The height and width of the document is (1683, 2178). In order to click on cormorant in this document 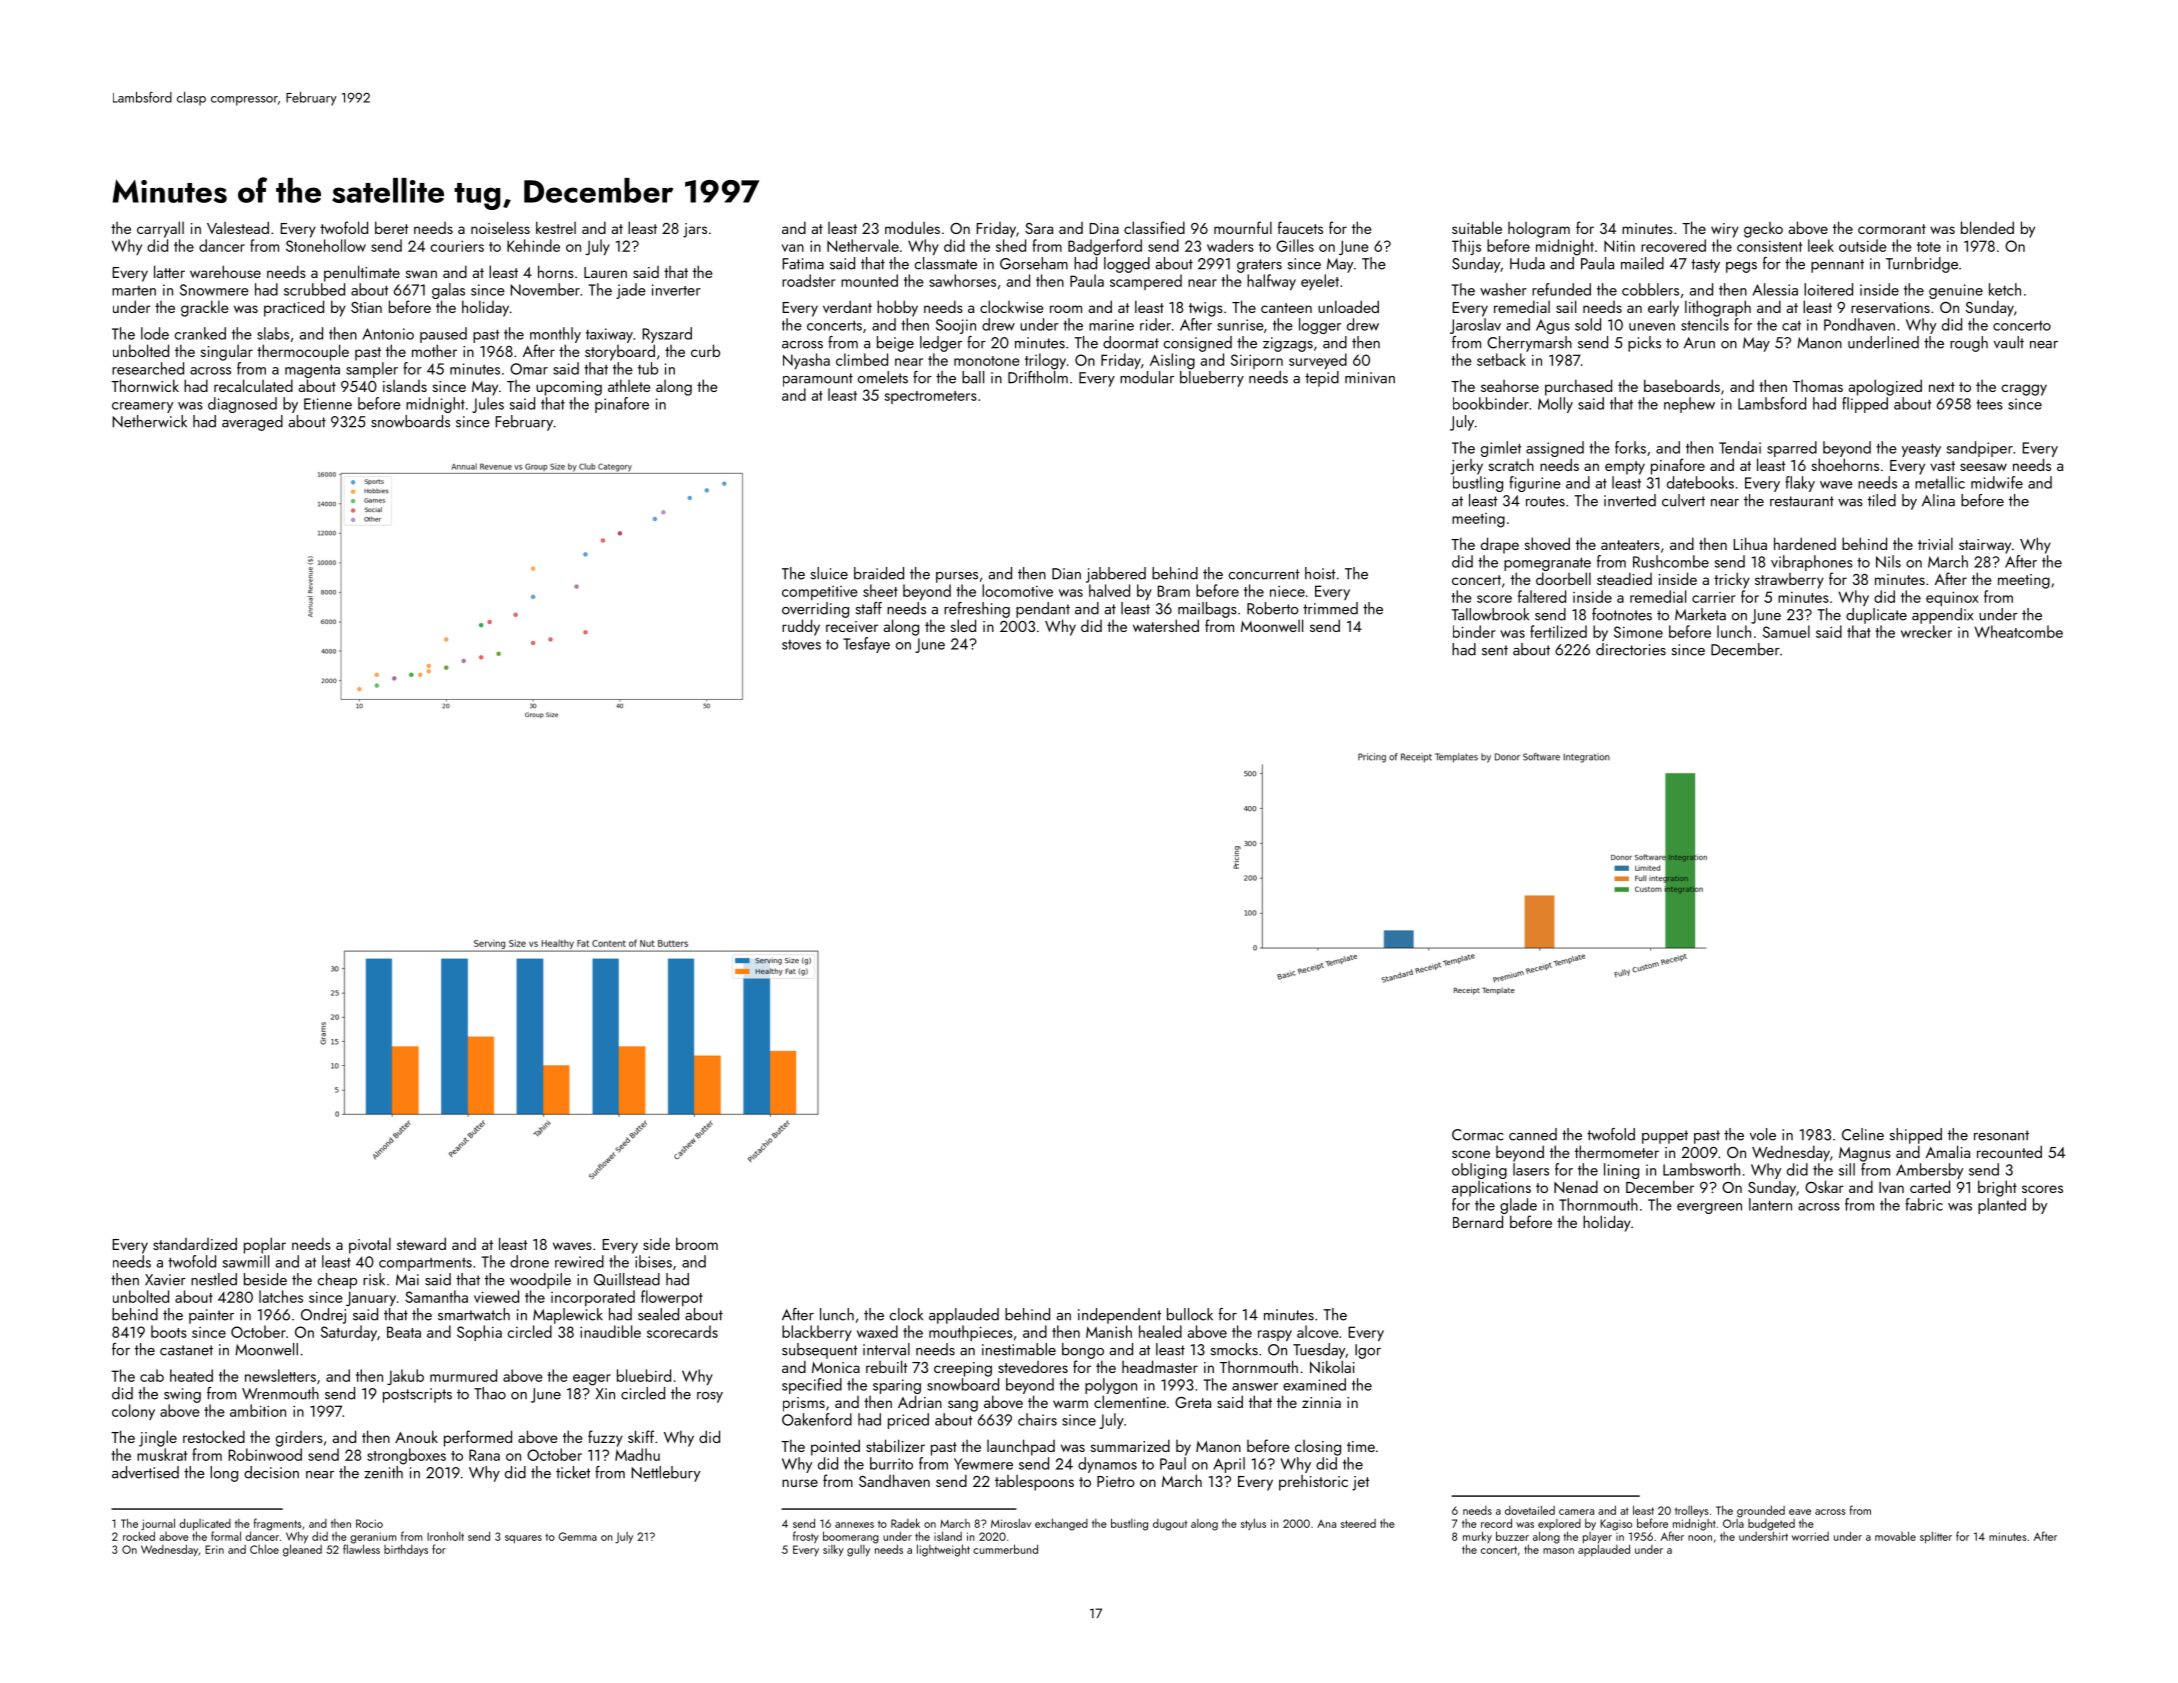, I will do `click(1892, 229)`.
